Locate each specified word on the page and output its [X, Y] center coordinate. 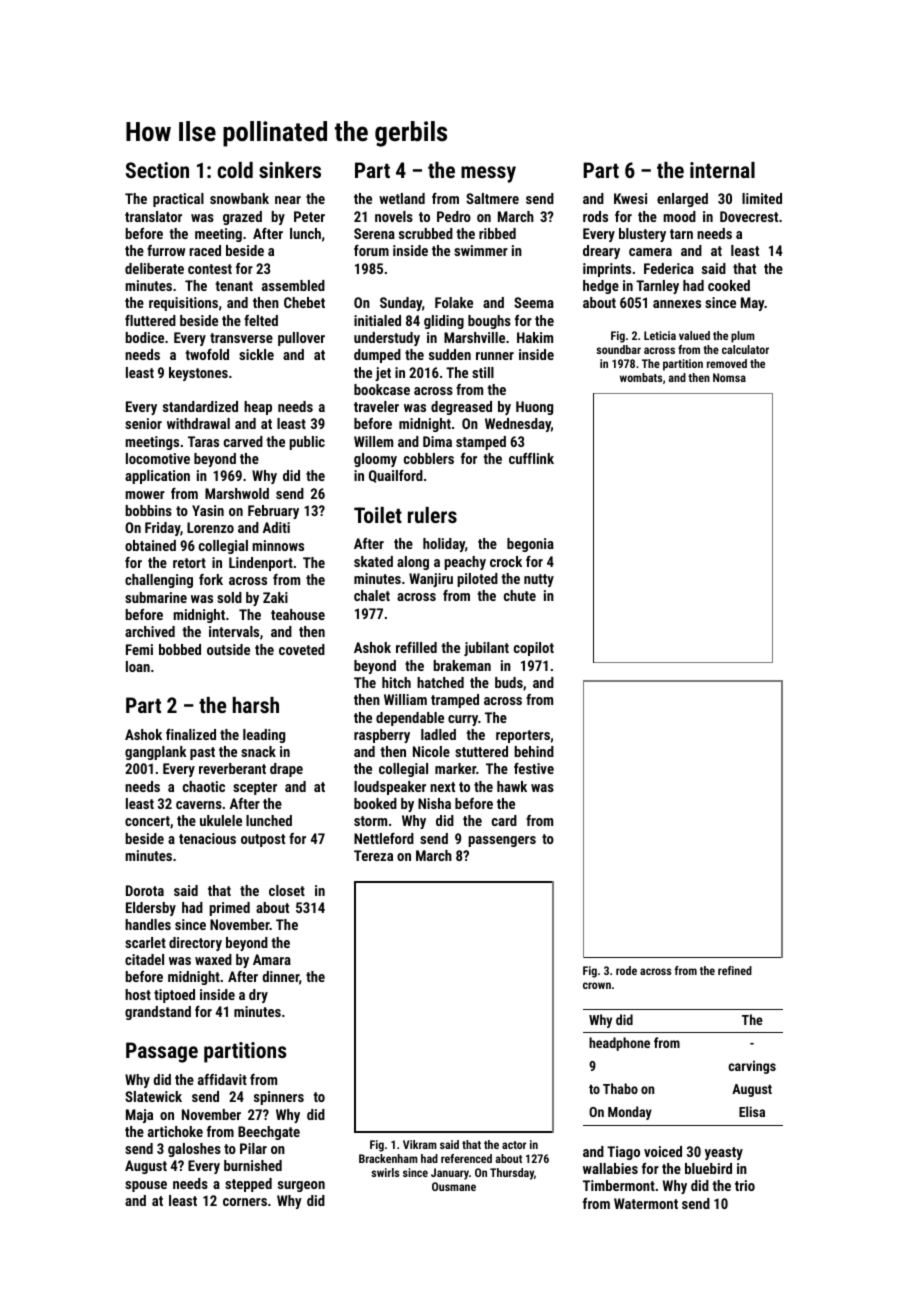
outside [228, 649]
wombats [641, 377]
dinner [280, 976]
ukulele [221, 820]
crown [597, 985]
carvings [752, 1067]
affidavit [222, 1079]
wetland [402, 198]
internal [722, 170]
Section [157, 170]
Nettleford [384, 838]
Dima [437, 441]
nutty [539, 580]
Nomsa [729, 377]
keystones [198, 374]
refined [735, 970]
